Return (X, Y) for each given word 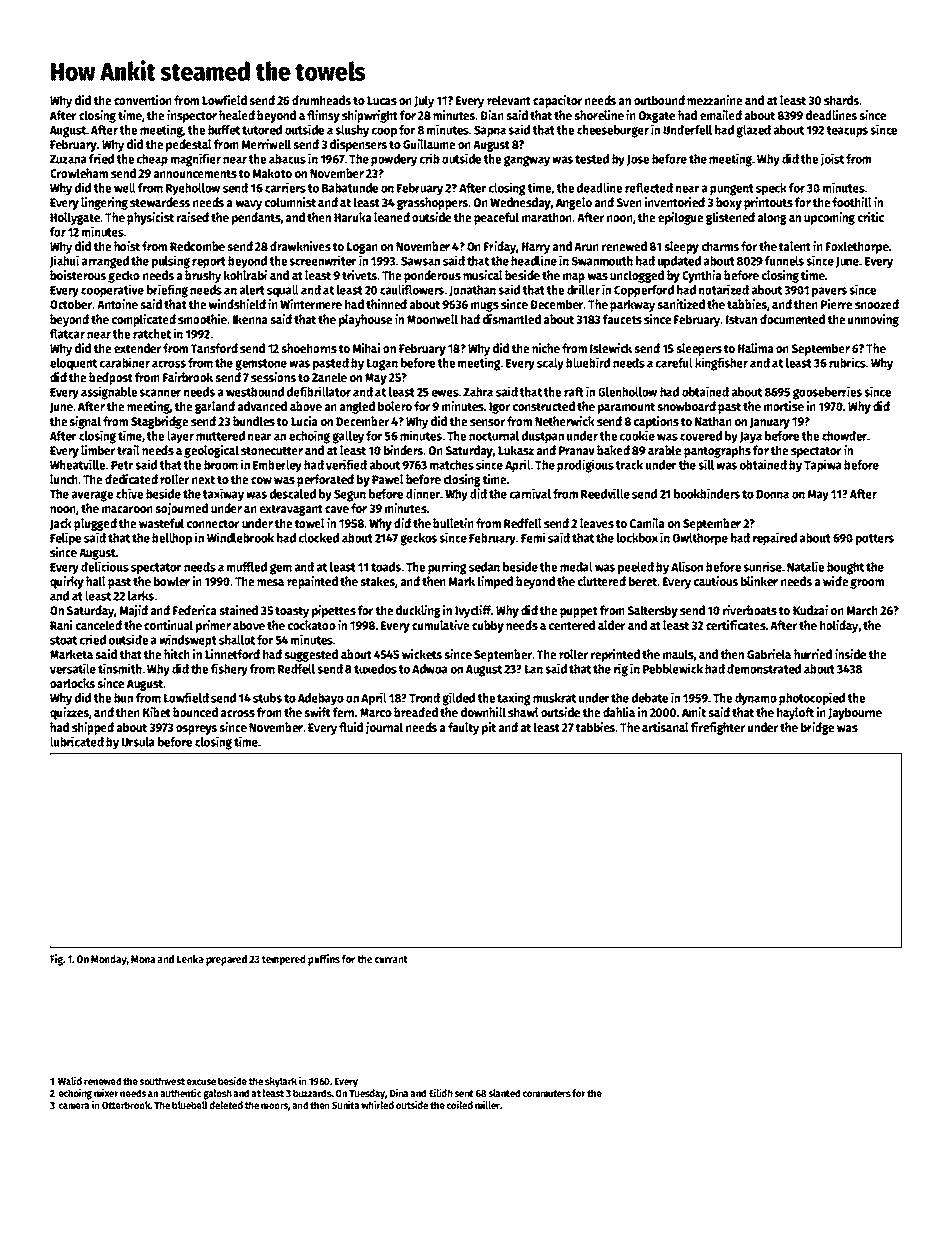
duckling (418, 611)
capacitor (557, 101)
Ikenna (250, 319)
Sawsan (420, 261)
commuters (546, 1093)
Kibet (157, 712)
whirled (377, 1104)
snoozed (877, 304)
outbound (659, 100)
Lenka (190, 959)
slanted (504, 1093)
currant (391, 959)
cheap (152, 160)
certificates (736, 625)
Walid (70, 1080)
